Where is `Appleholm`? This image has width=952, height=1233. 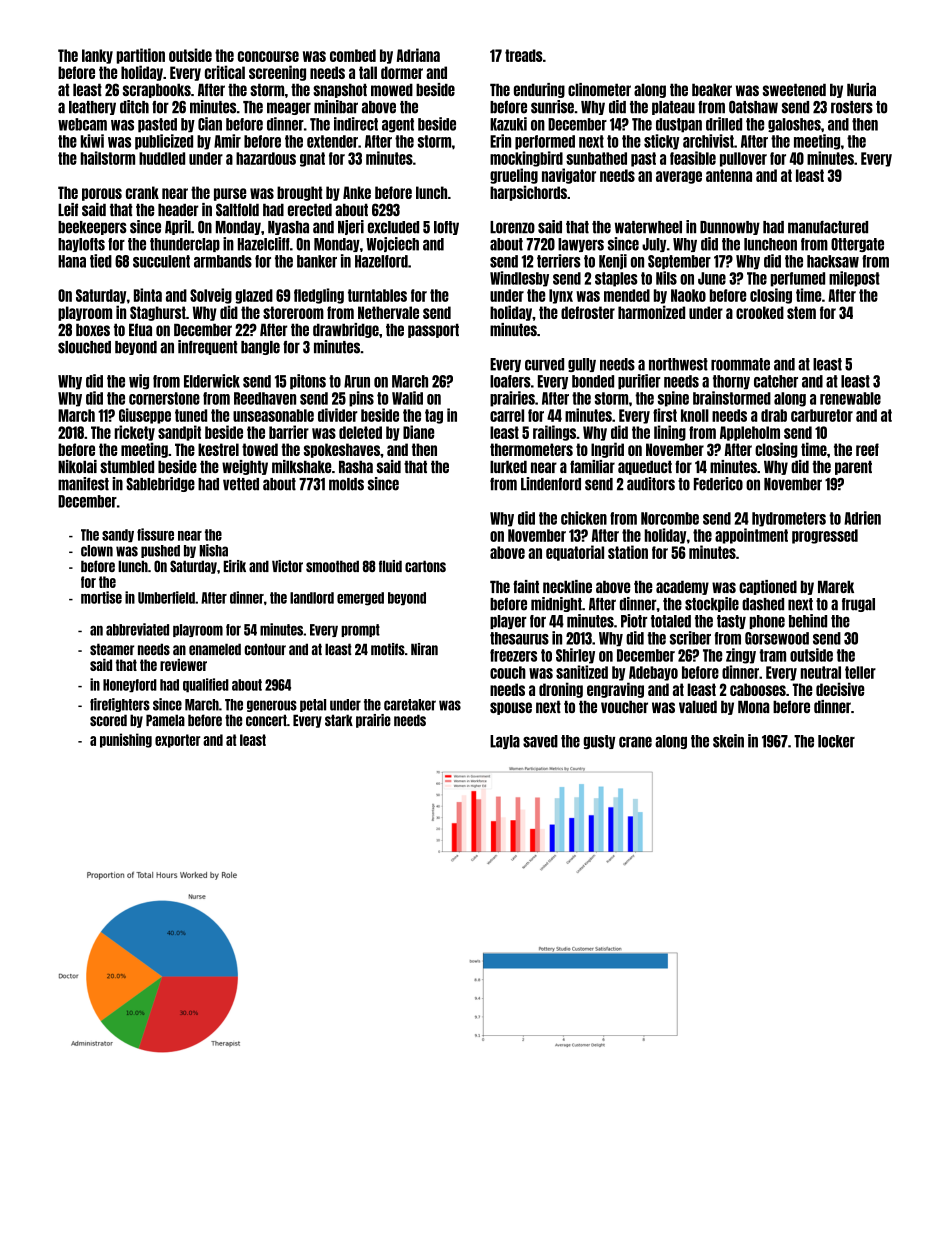 Appleholm is located at coordinates (750, 433).
